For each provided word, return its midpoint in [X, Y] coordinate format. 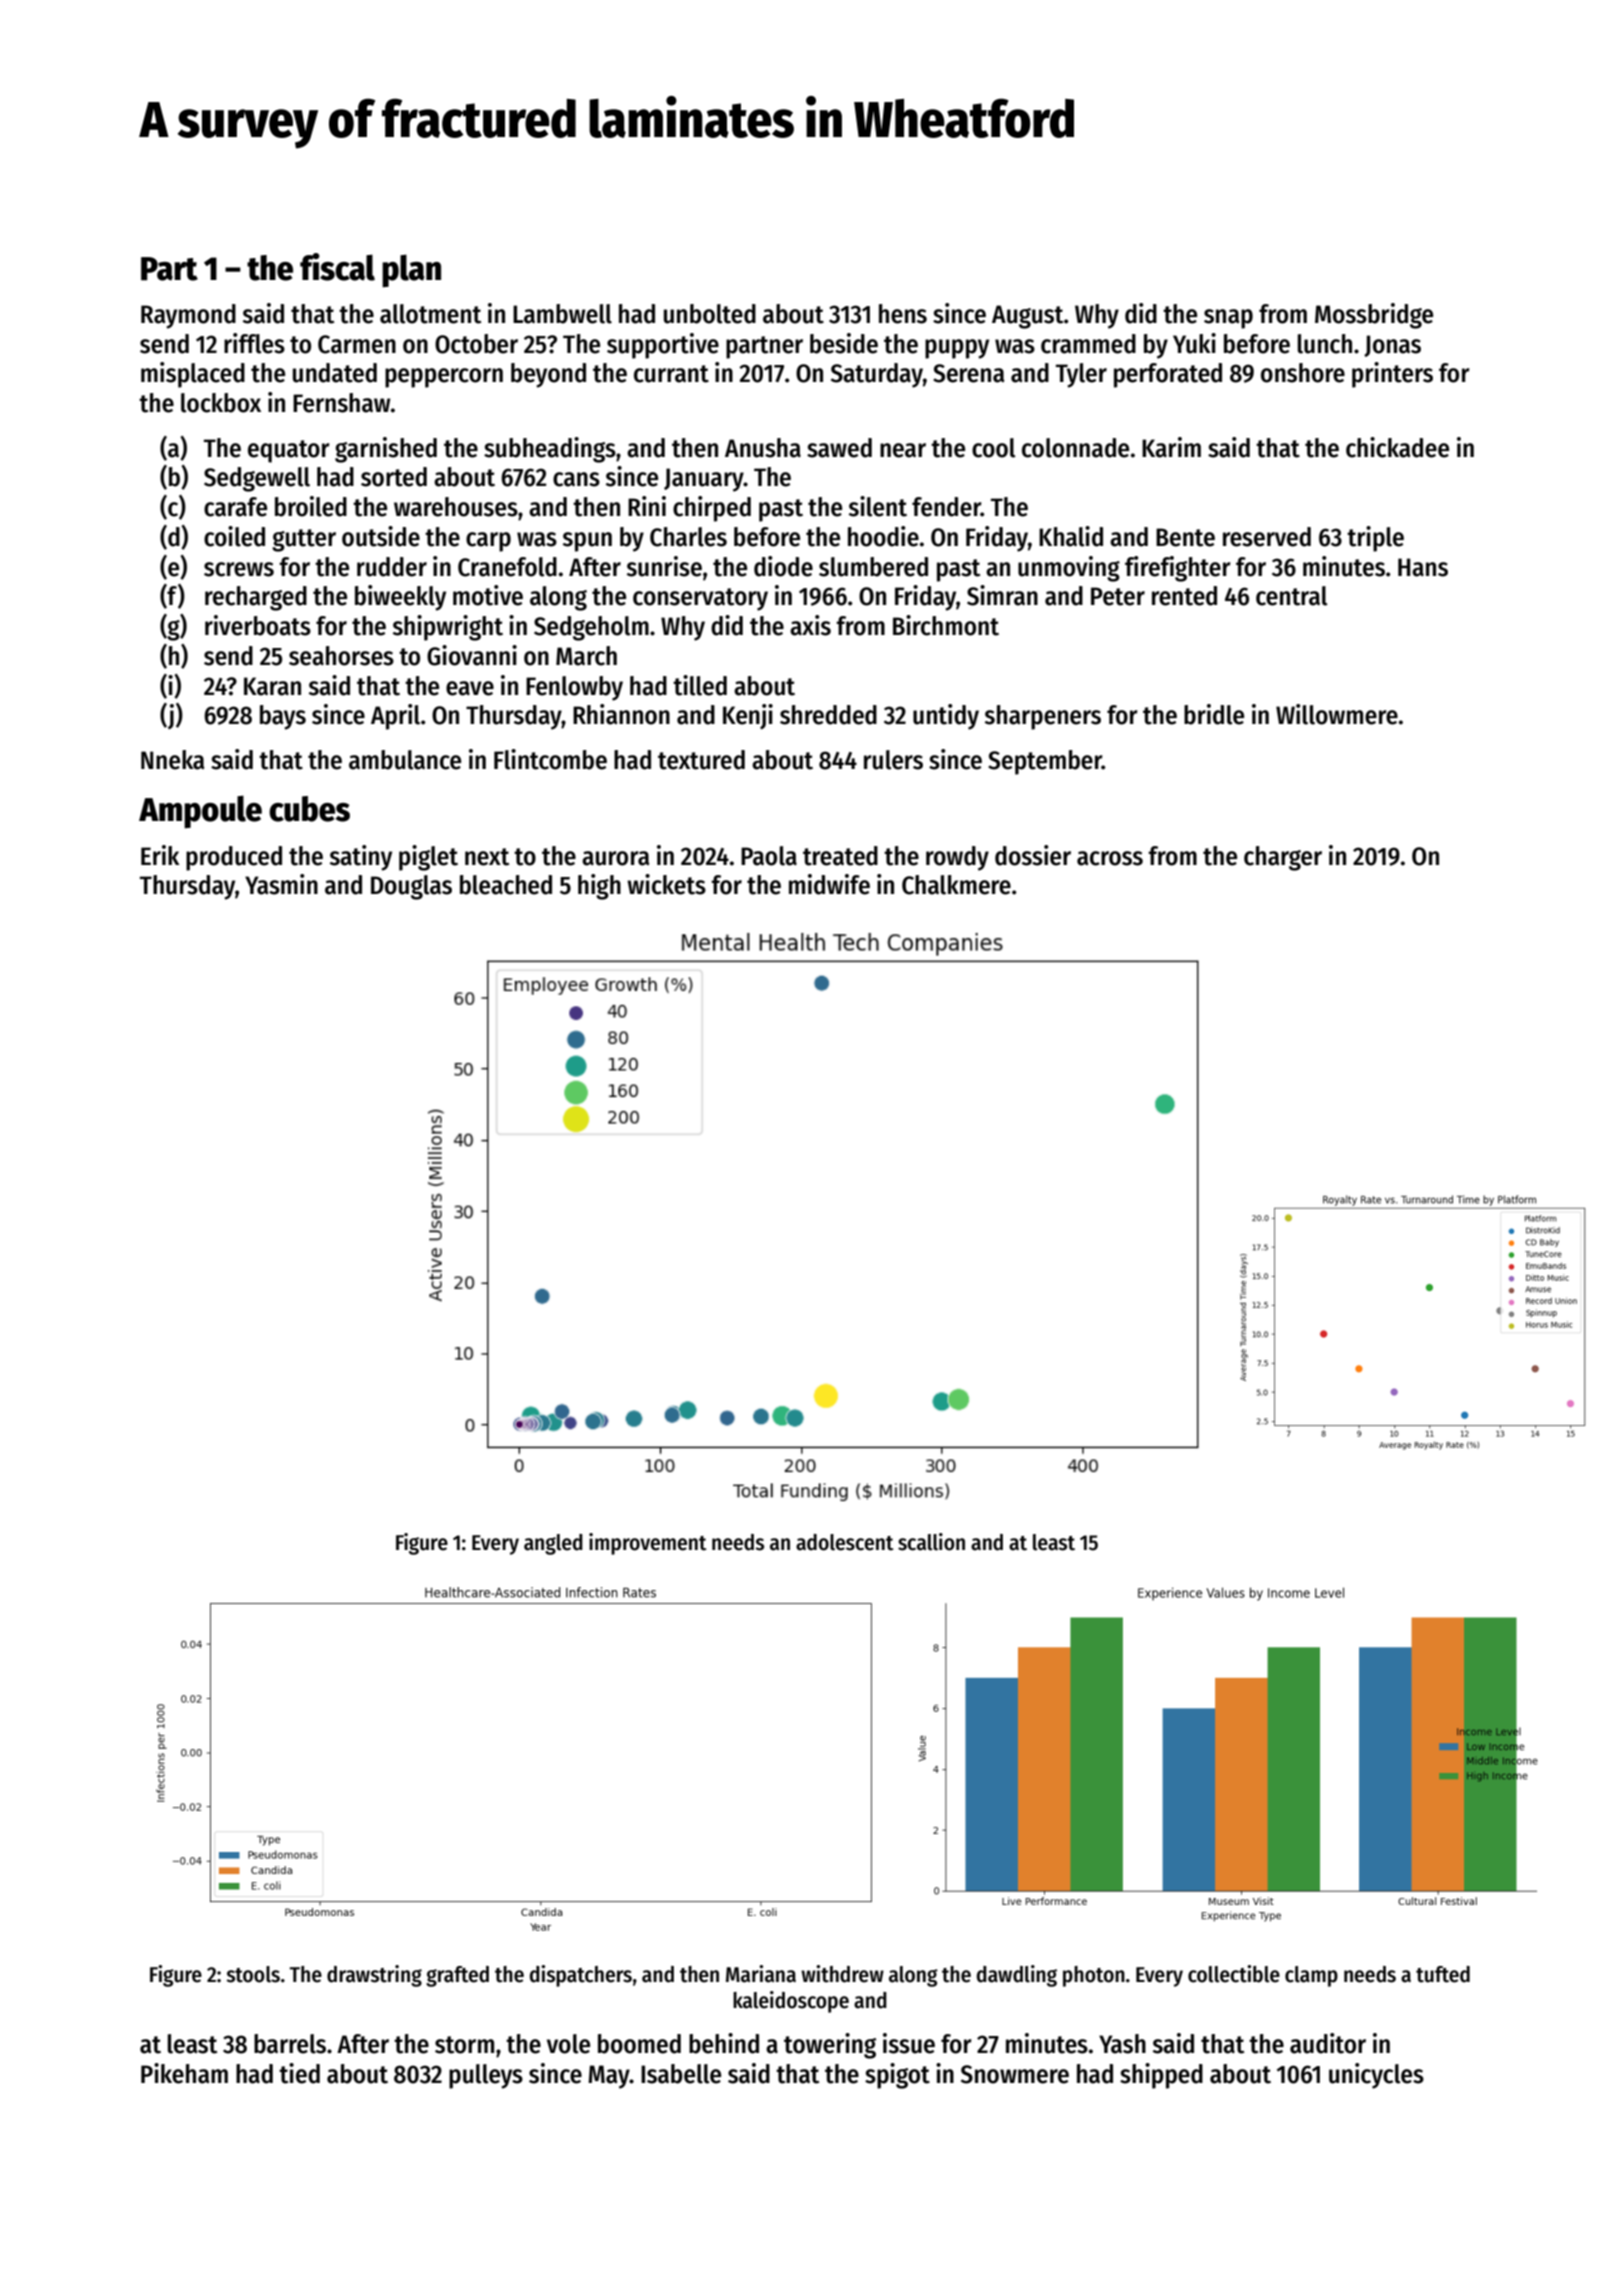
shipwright [448, 628]
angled [553, 1544]
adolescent [845, 1542]
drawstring [374, 1976]
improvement [648, 1544]
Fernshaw [341, 403]
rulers [893, 760]
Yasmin [281, 884]
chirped [712, 509]
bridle [1214, 714]
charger [1283, 858]
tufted [1443, 1974]
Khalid [1071, 536]
